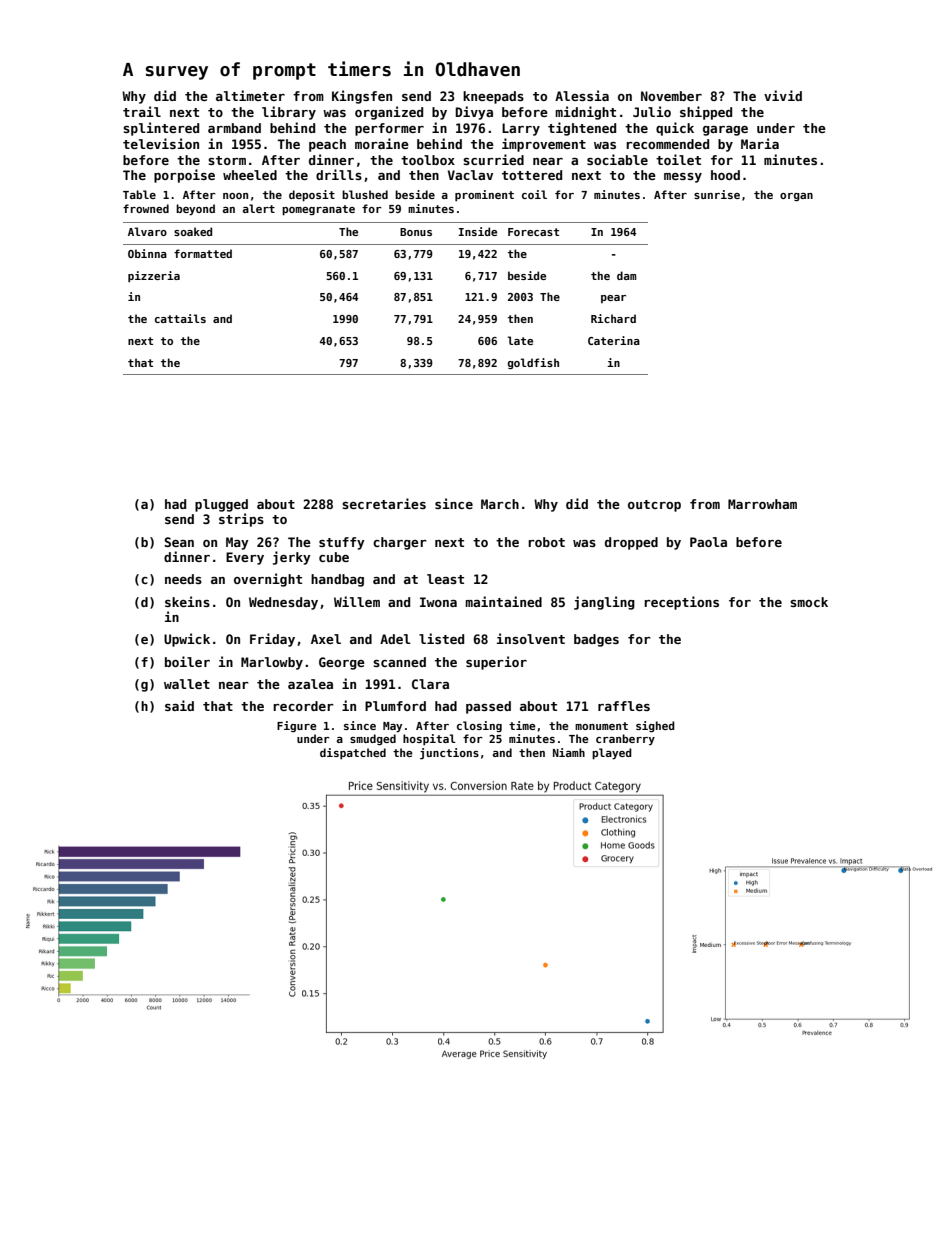  Describe the element at coordinates (272, 663) in the screenshot. I see `Marlowby` at that location.
